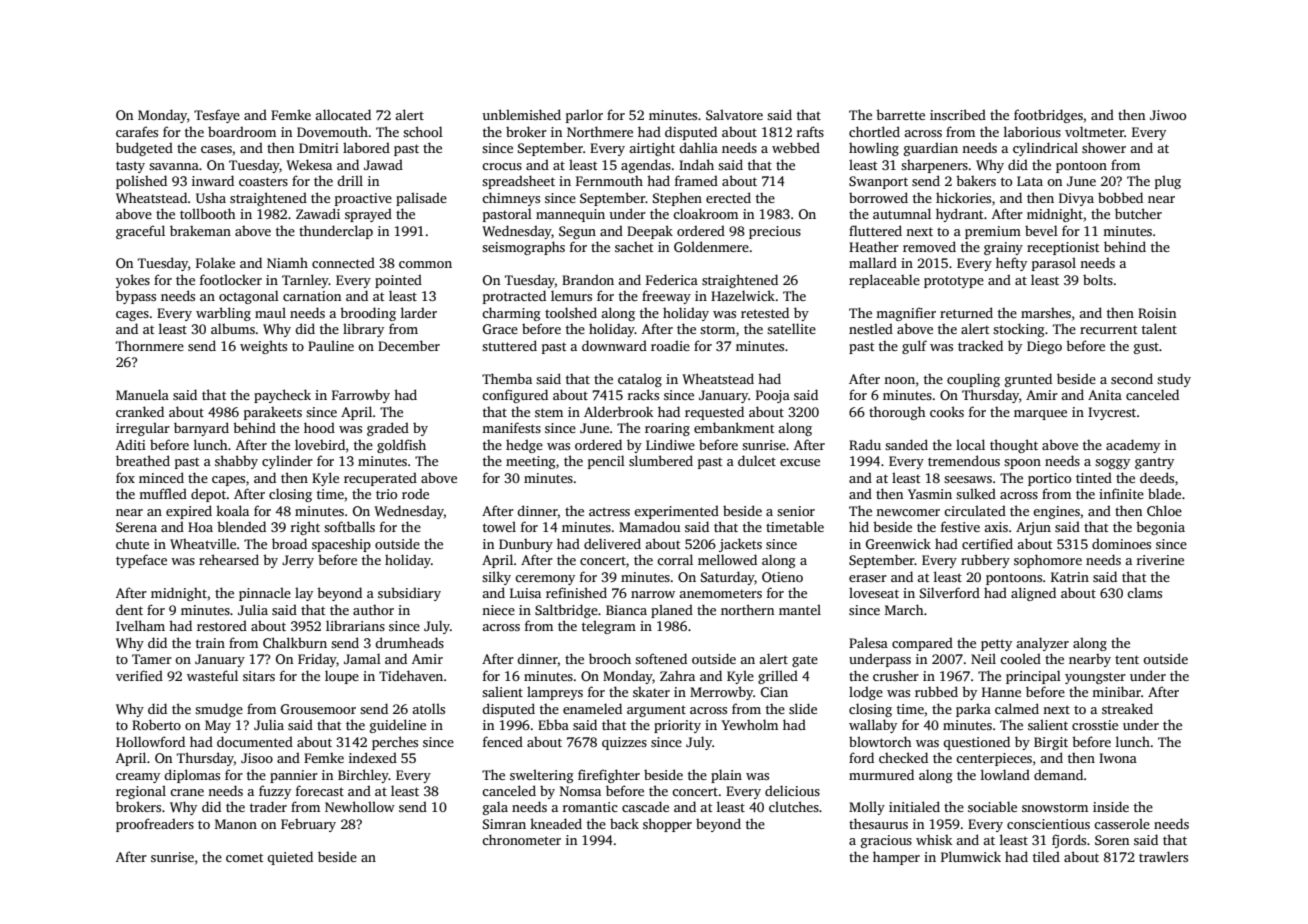  I want to click on quieted, so click(290, 858).
